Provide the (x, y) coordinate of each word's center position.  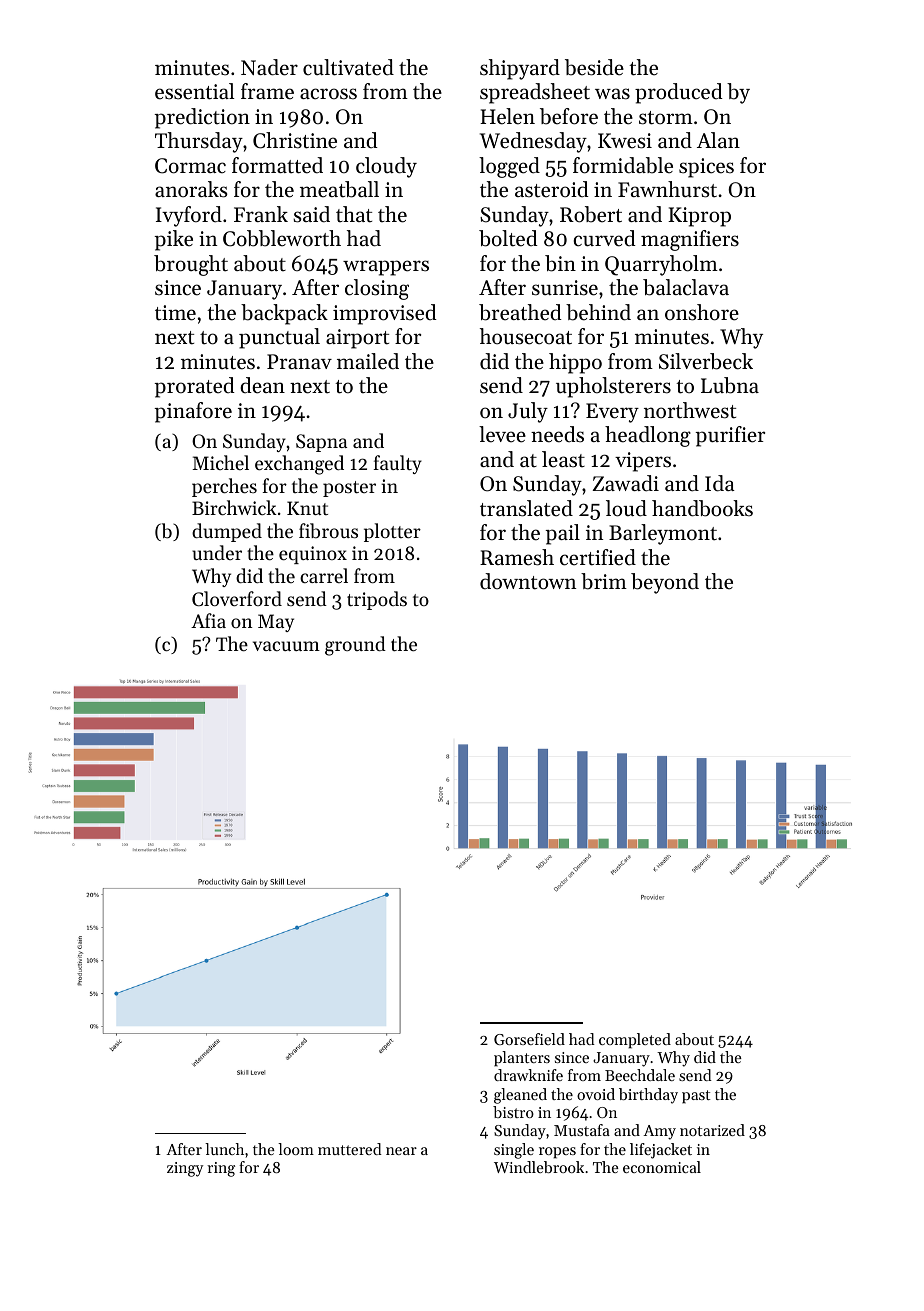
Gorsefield (529, 1039)
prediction (202, 118)
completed (635, 1041)
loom (296, 1149)
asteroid (552, 189)
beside (594, 67)
